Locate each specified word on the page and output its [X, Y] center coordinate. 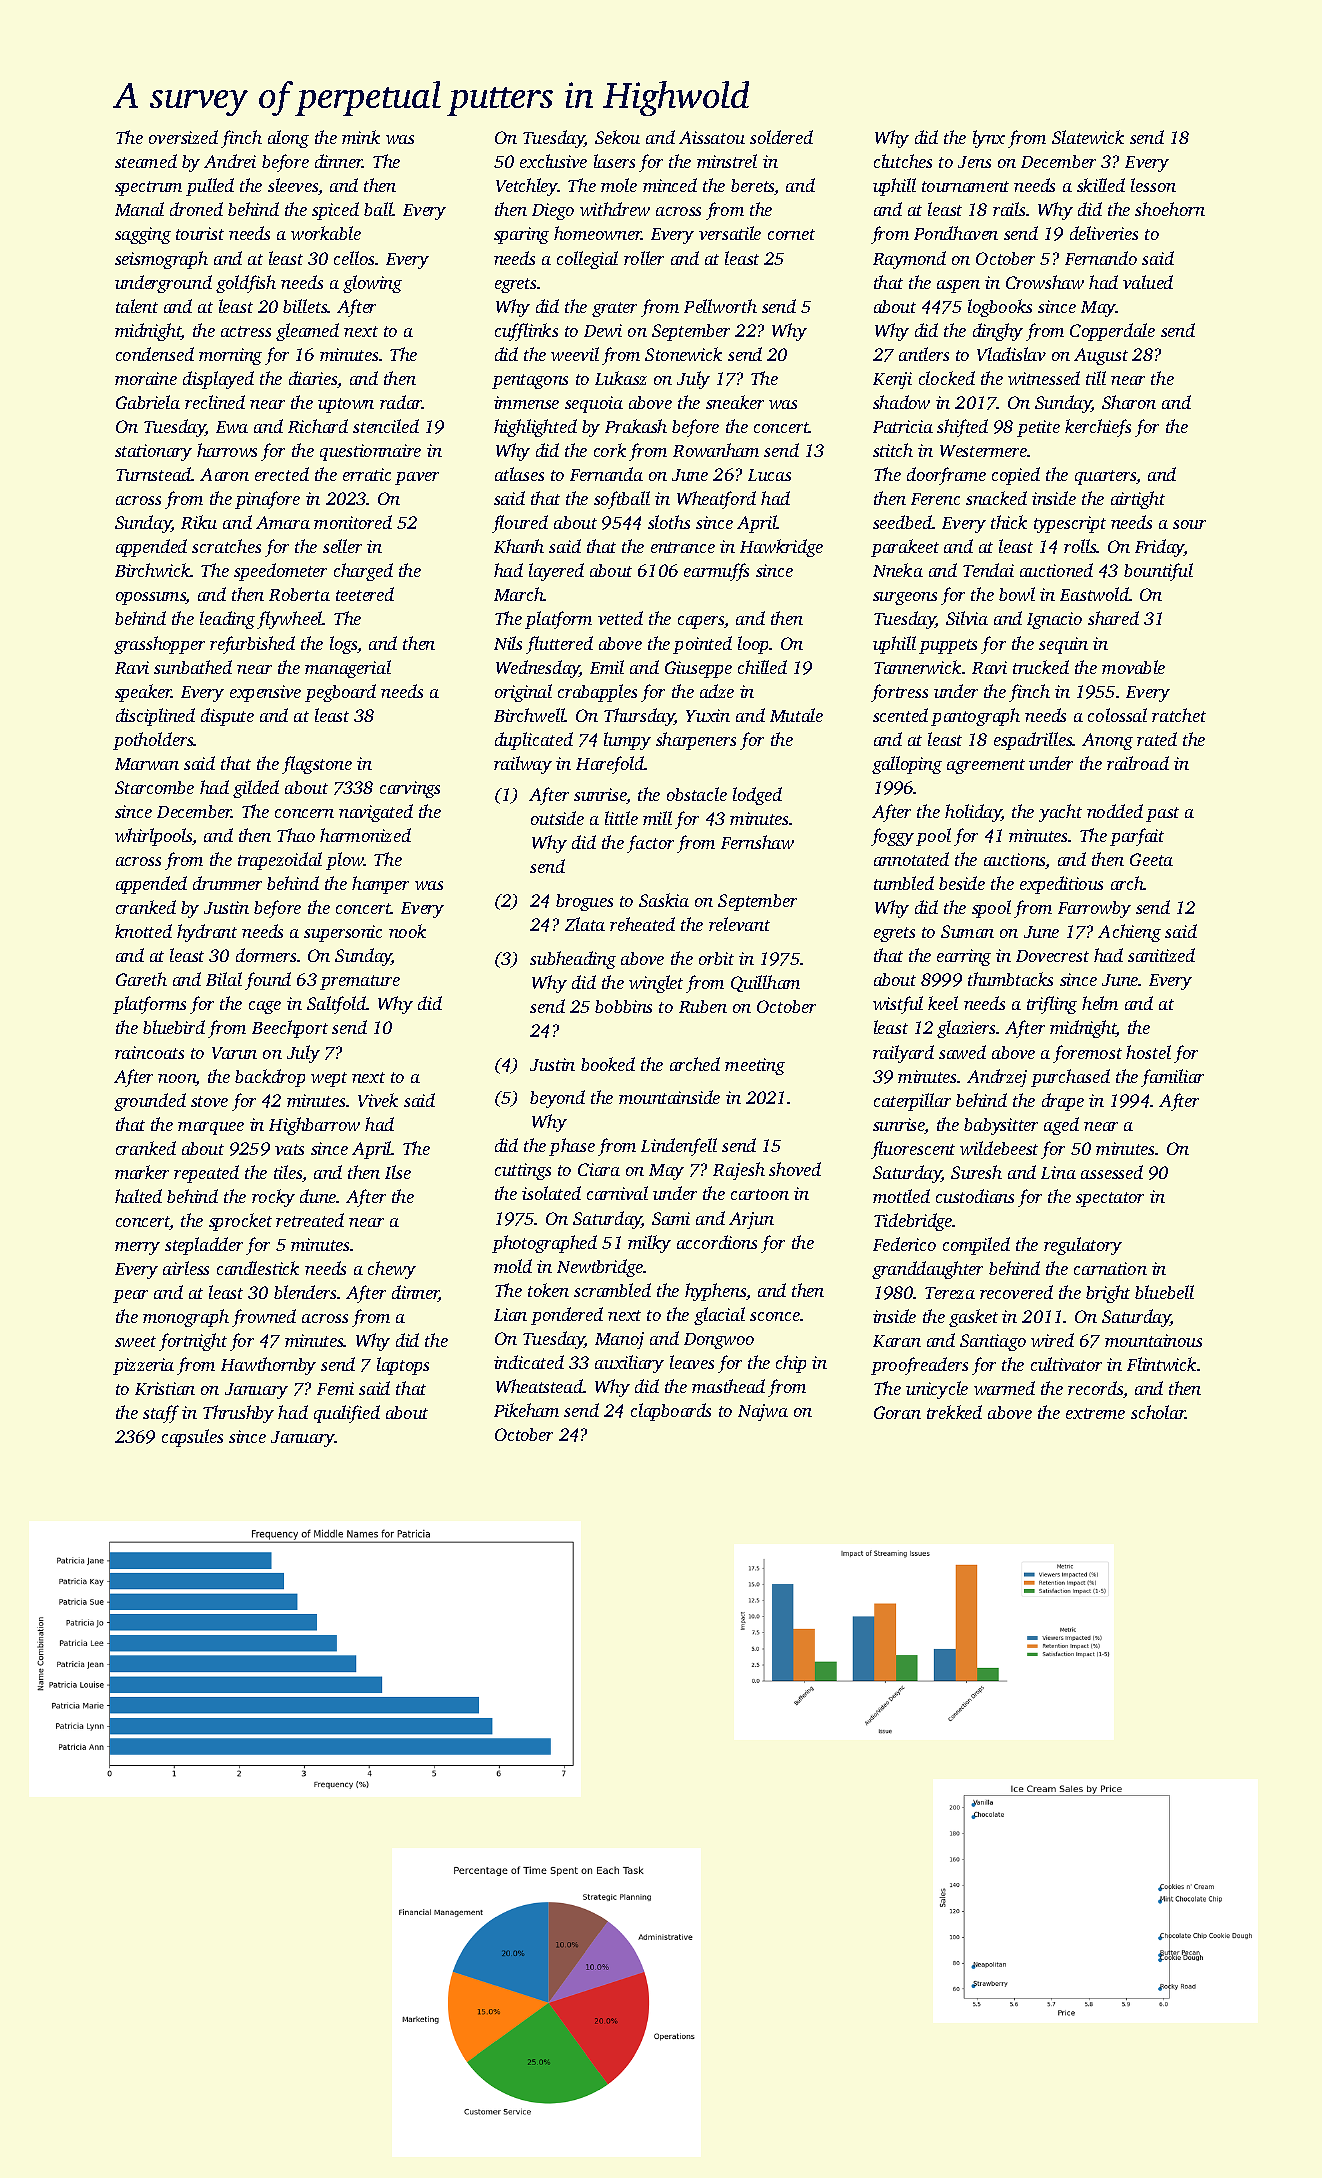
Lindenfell [679, 1147]
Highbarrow [314, 1126]
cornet [791, 234]
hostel [1148, 1052]
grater [614, 309]
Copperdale [1112, 332]
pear [130, 1296]
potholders [153, 741]
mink [361, 137]
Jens [974, 162]
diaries [313, 379]
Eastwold [1094, 594]
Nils [508, 643]
